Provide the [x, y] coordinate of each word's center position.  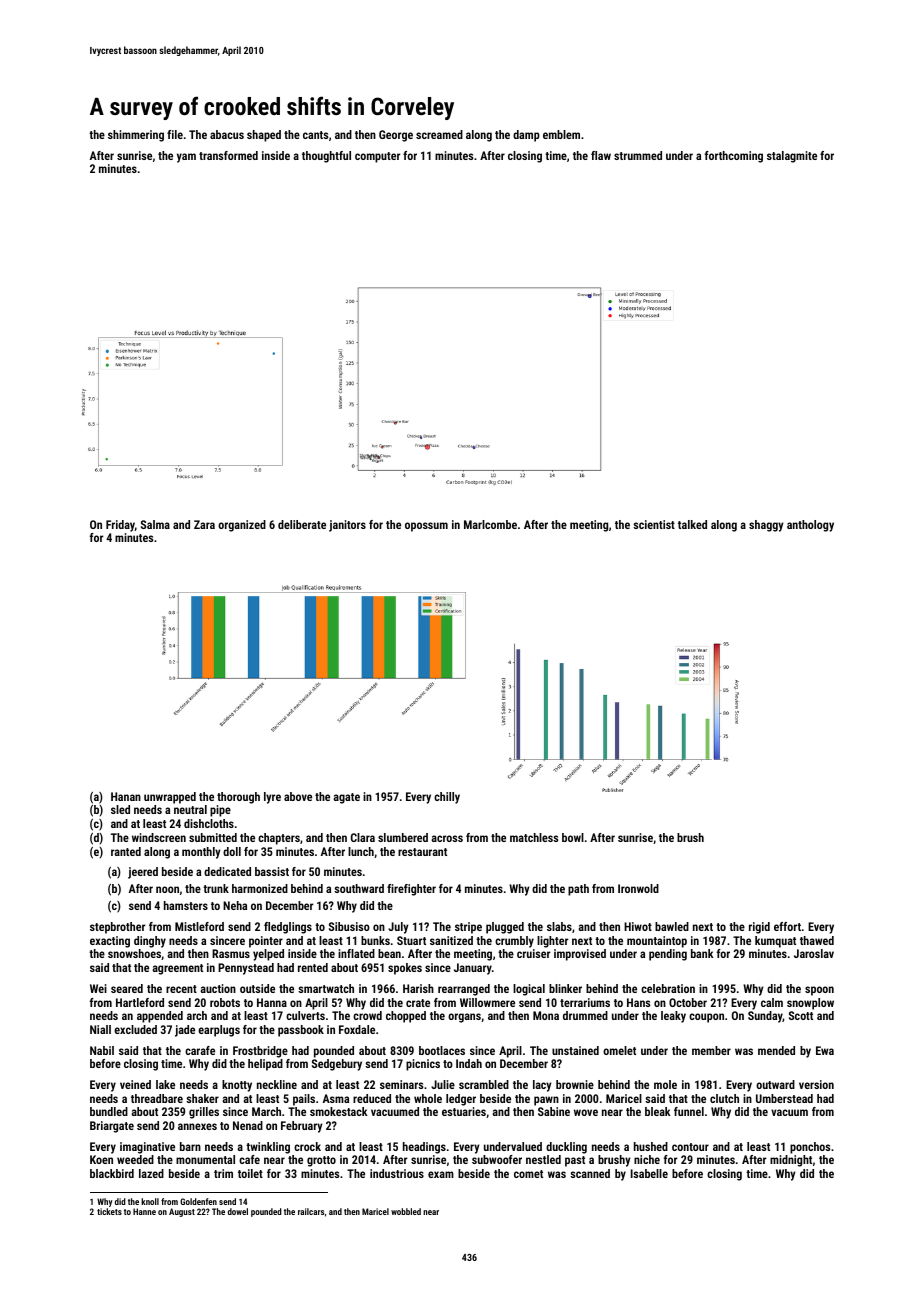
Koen [101, 1159]
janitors [347, 526]
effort [787, 926]
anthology [810, 526]
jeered [143, 873]
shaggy [766, 526]
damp [526, 136]
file [175, 134]
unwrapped [170, 798]
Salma [155, 524]
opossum [426, 527]
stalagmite [792, 157]
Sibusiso [349, 926]
